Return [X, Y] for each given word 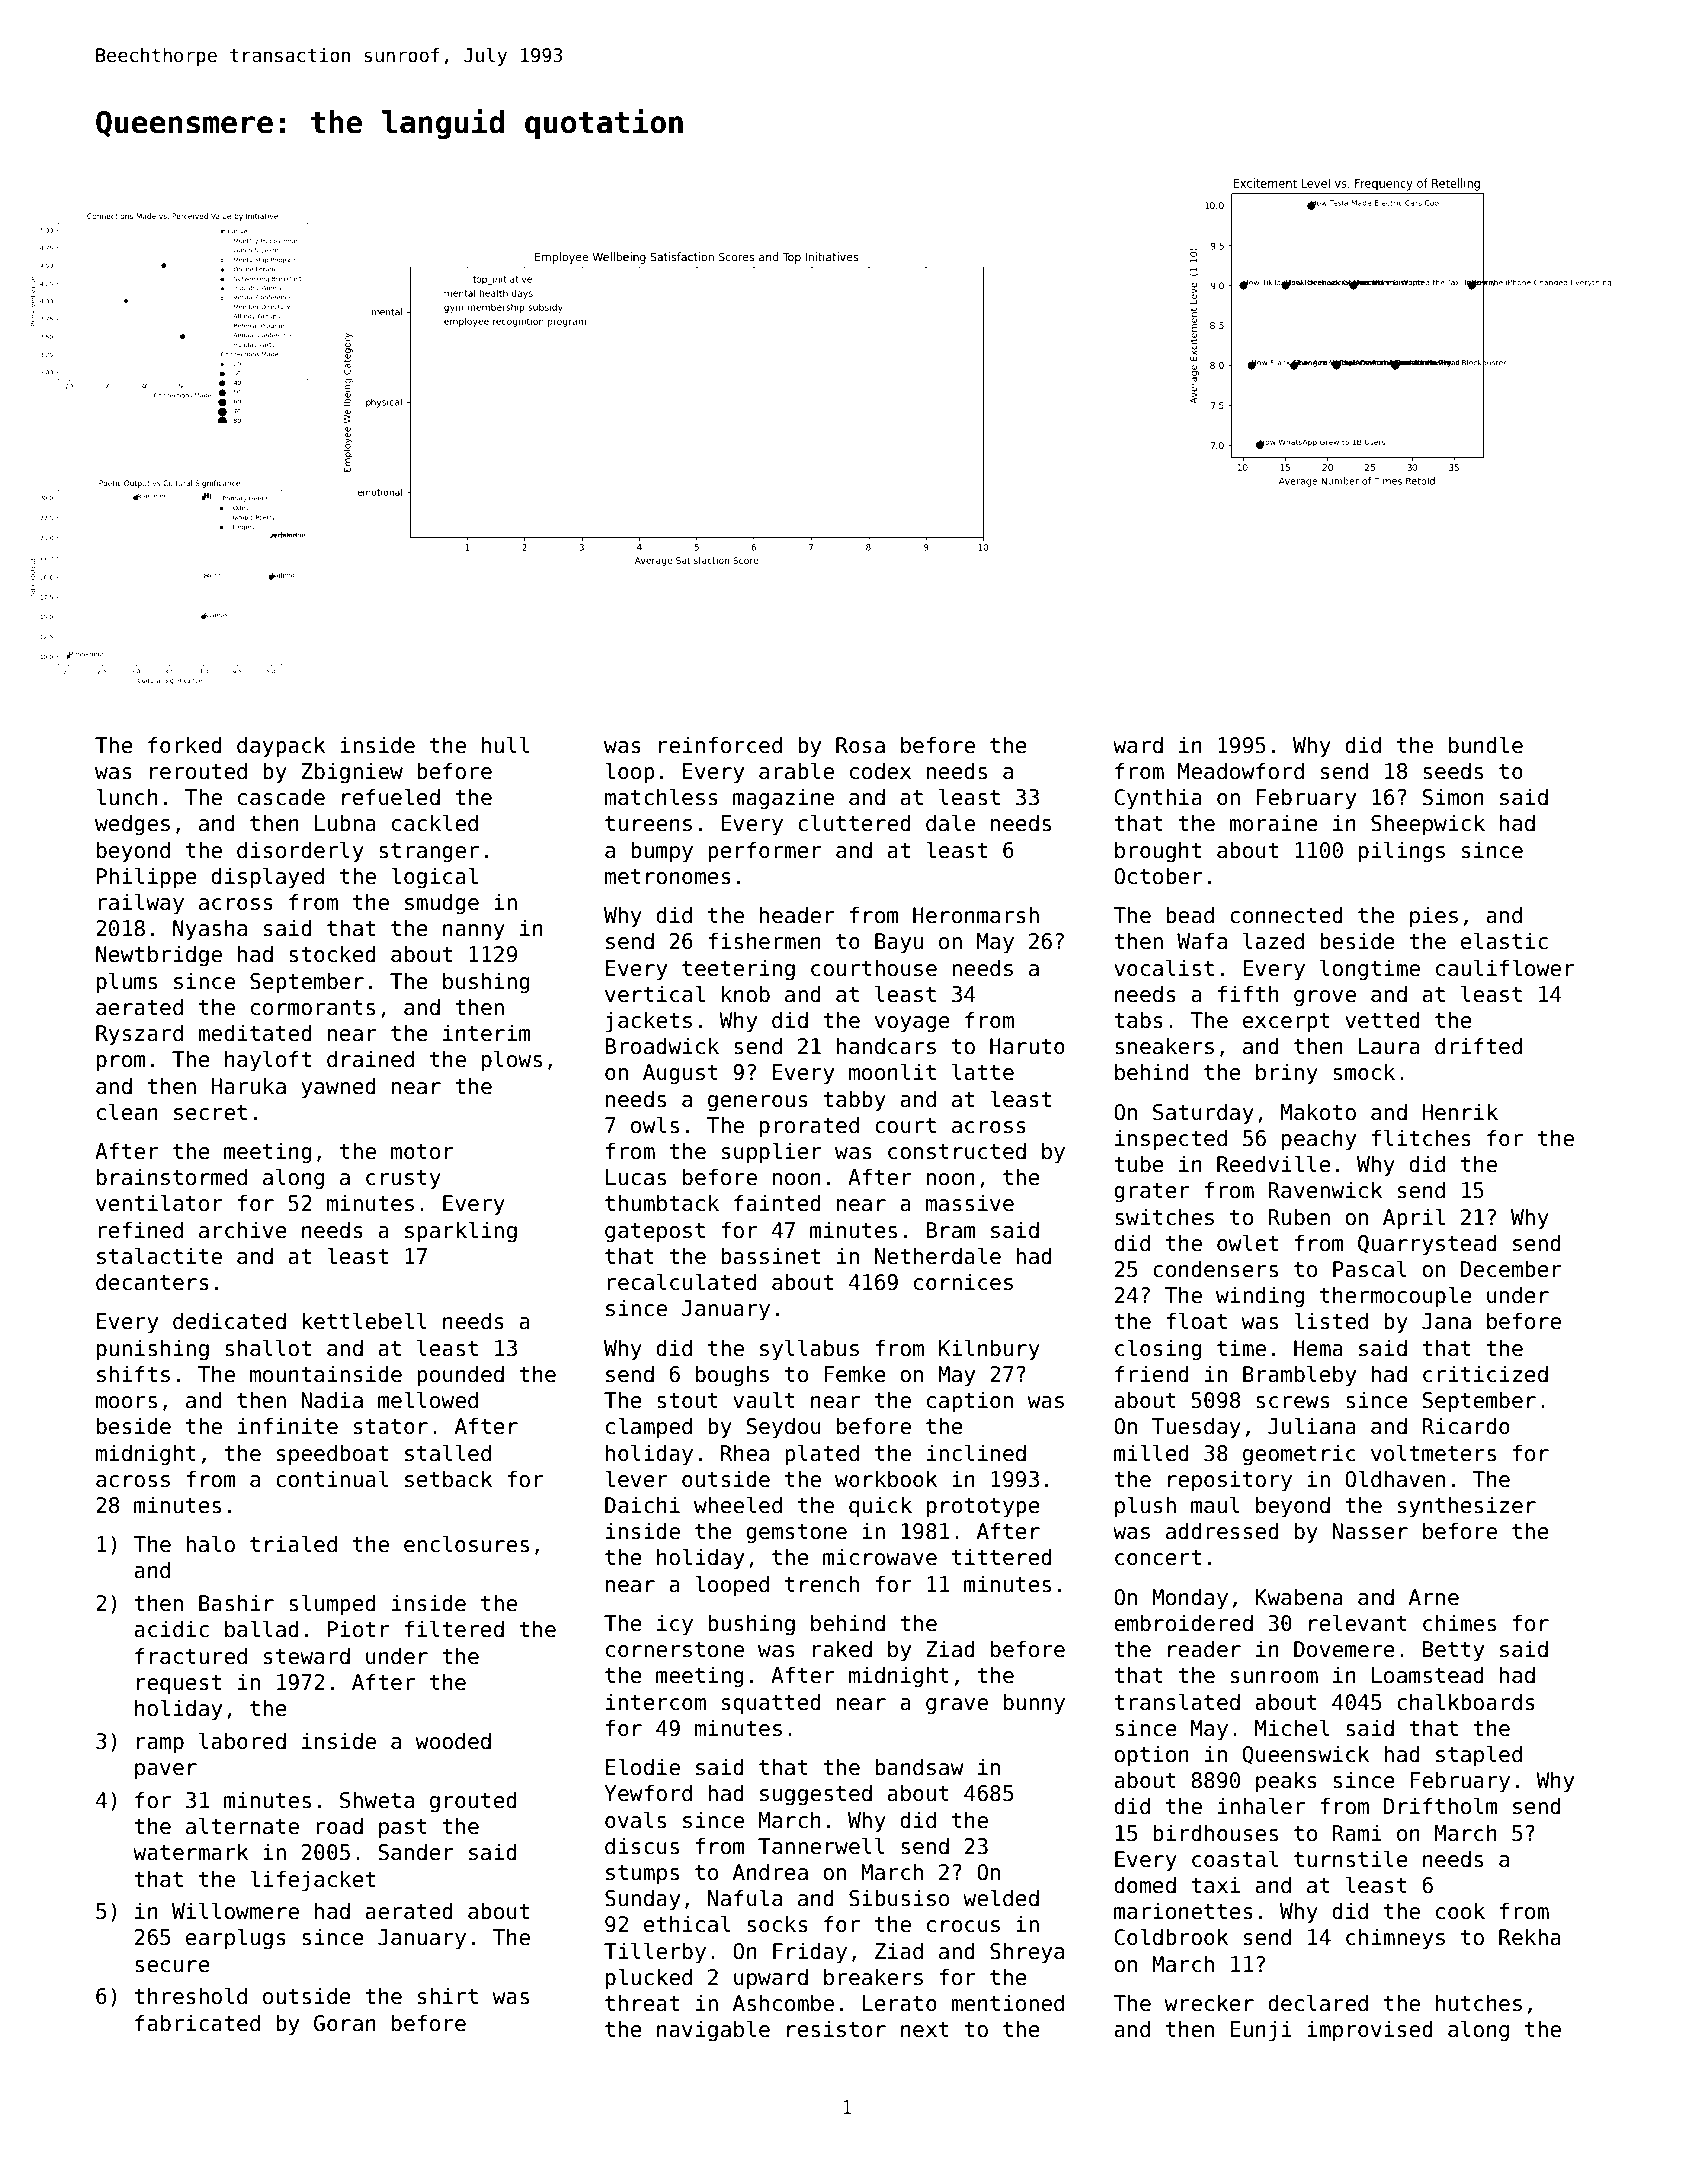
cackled [435, 823]
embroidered [1183, 1623]
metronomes [668, 877]
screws [1293, 1402]
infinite [288, 1426]
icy [675, 1625]
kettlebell [364, 1321]
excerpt [1286, 1023]
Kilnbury [989, 1350]
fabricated [197, 2023]
